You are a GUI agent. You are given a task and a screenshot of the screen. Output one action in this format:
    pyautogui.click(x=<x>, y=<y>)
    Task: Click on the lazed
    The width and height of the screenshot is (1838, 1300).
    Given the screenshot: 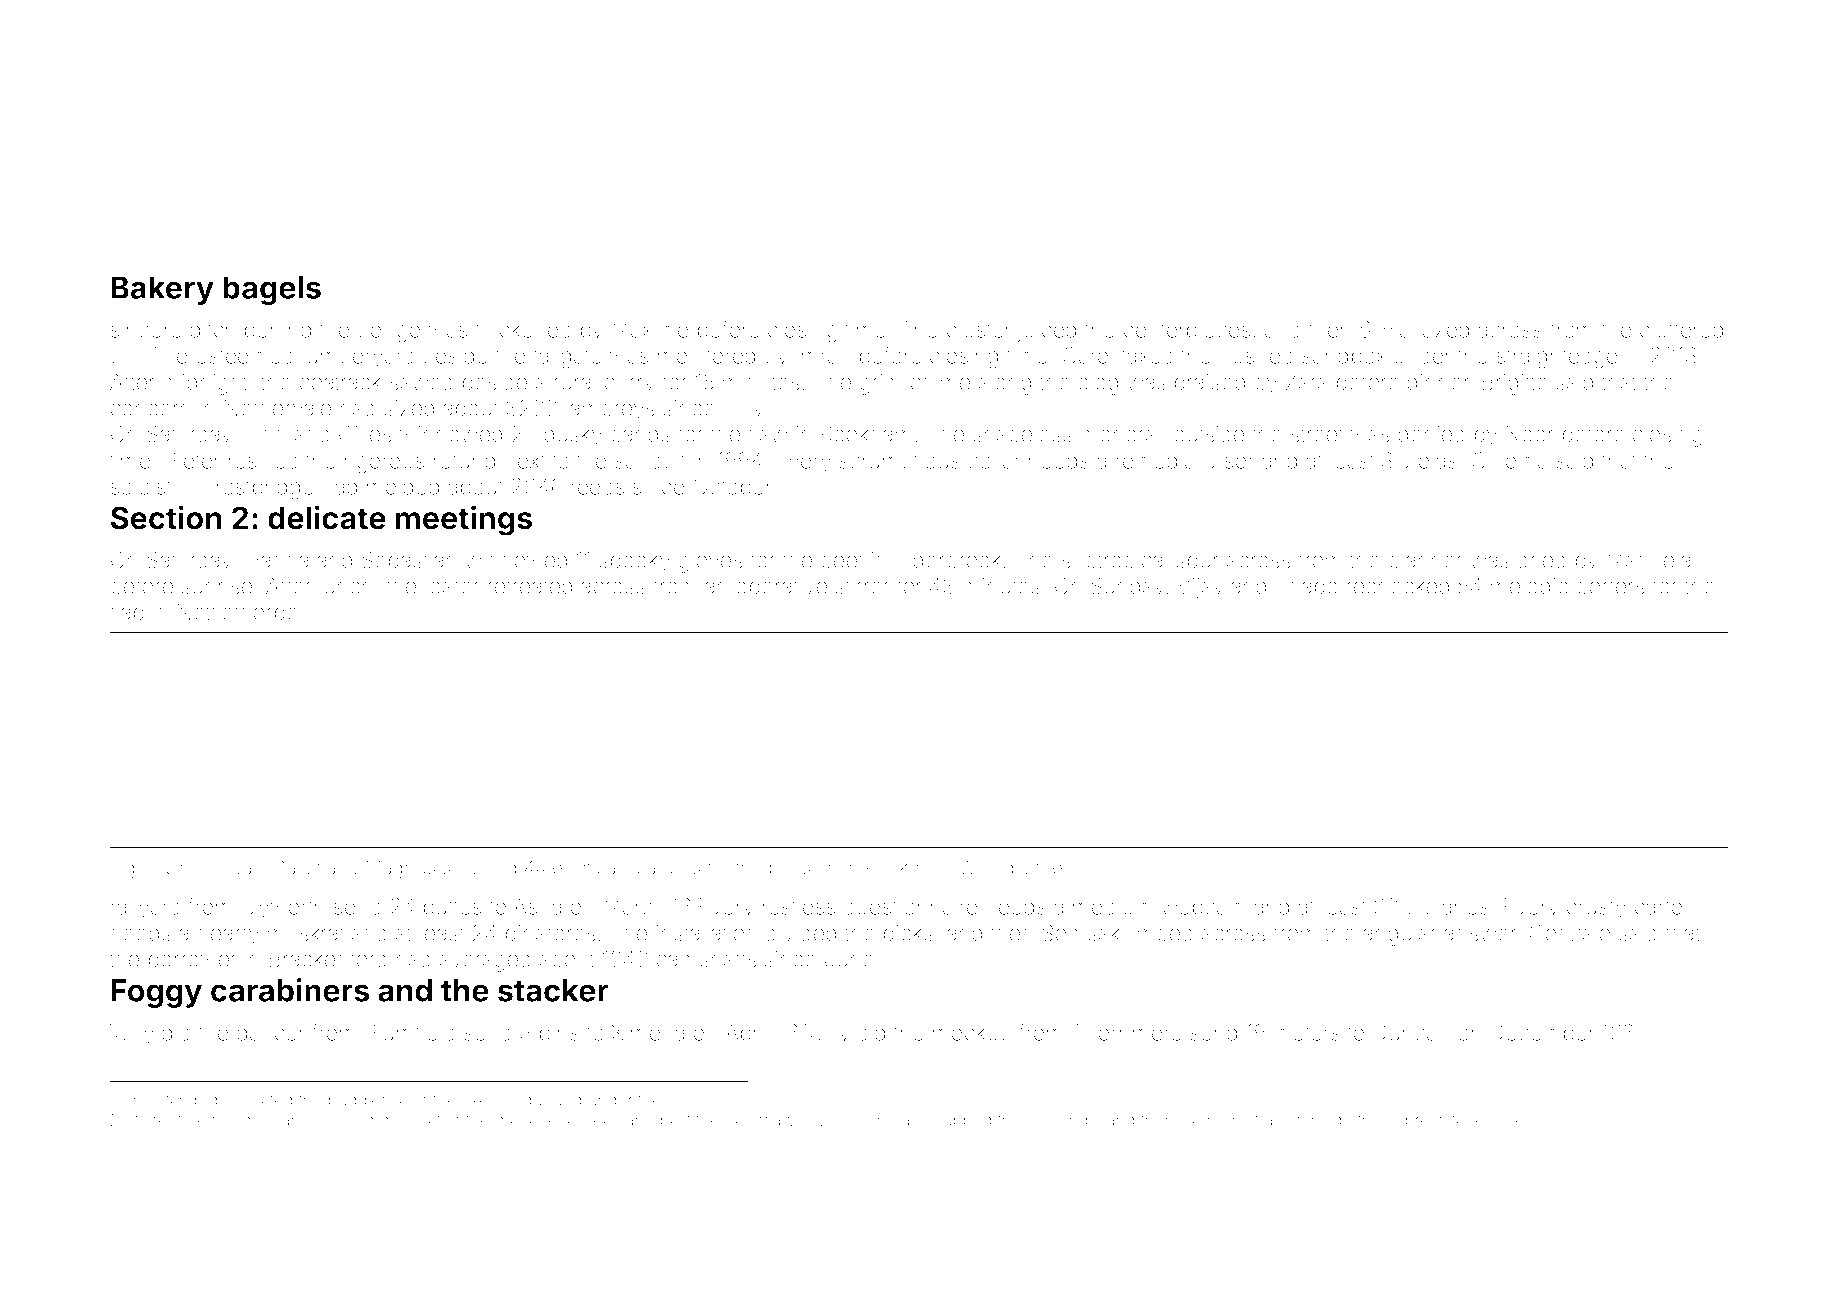 What is the action you would take?
    pyautogui.click(x=1444, y=329)
